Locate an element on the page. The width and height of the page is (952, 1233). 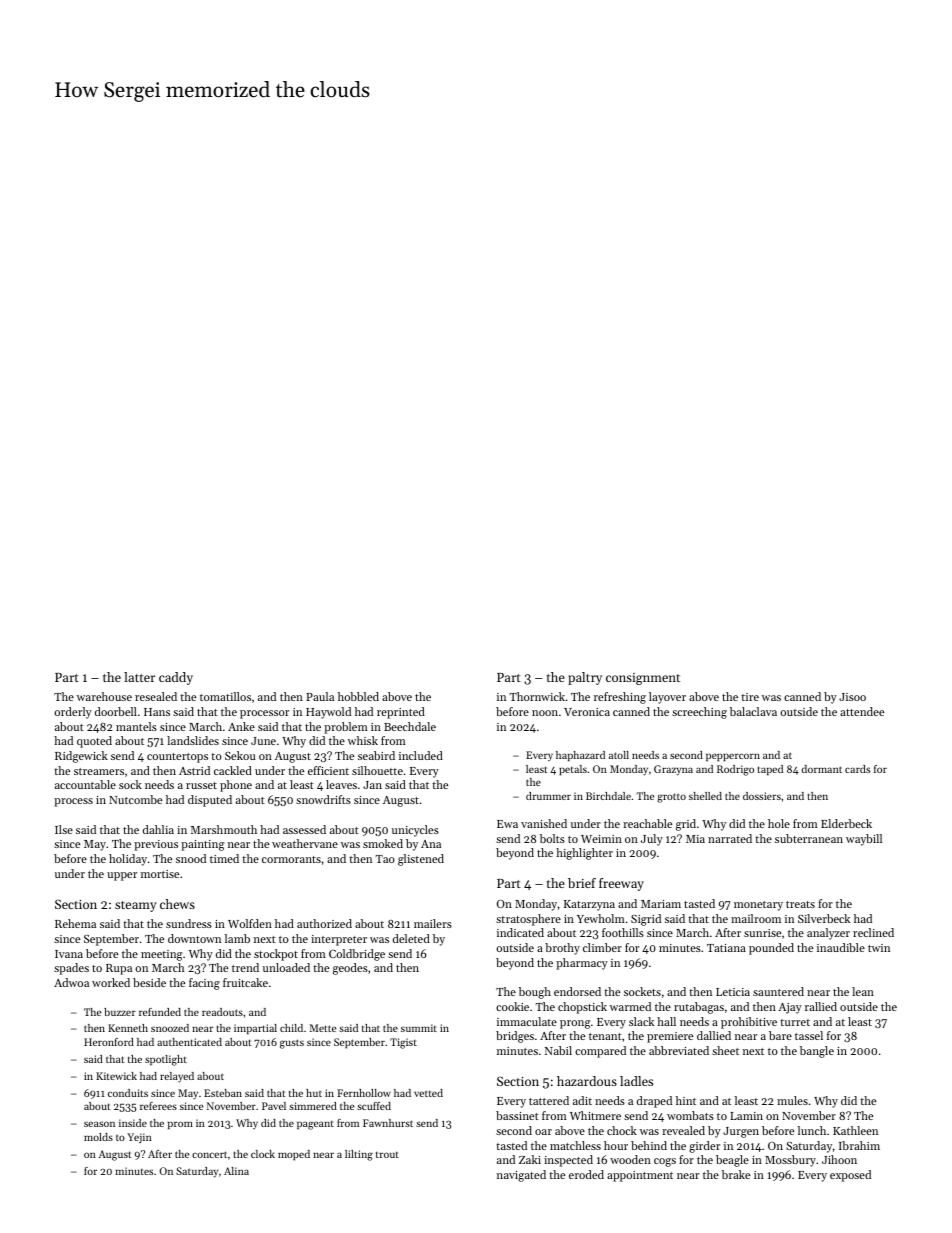
Beechdale is located at coordinates (410, 726).
